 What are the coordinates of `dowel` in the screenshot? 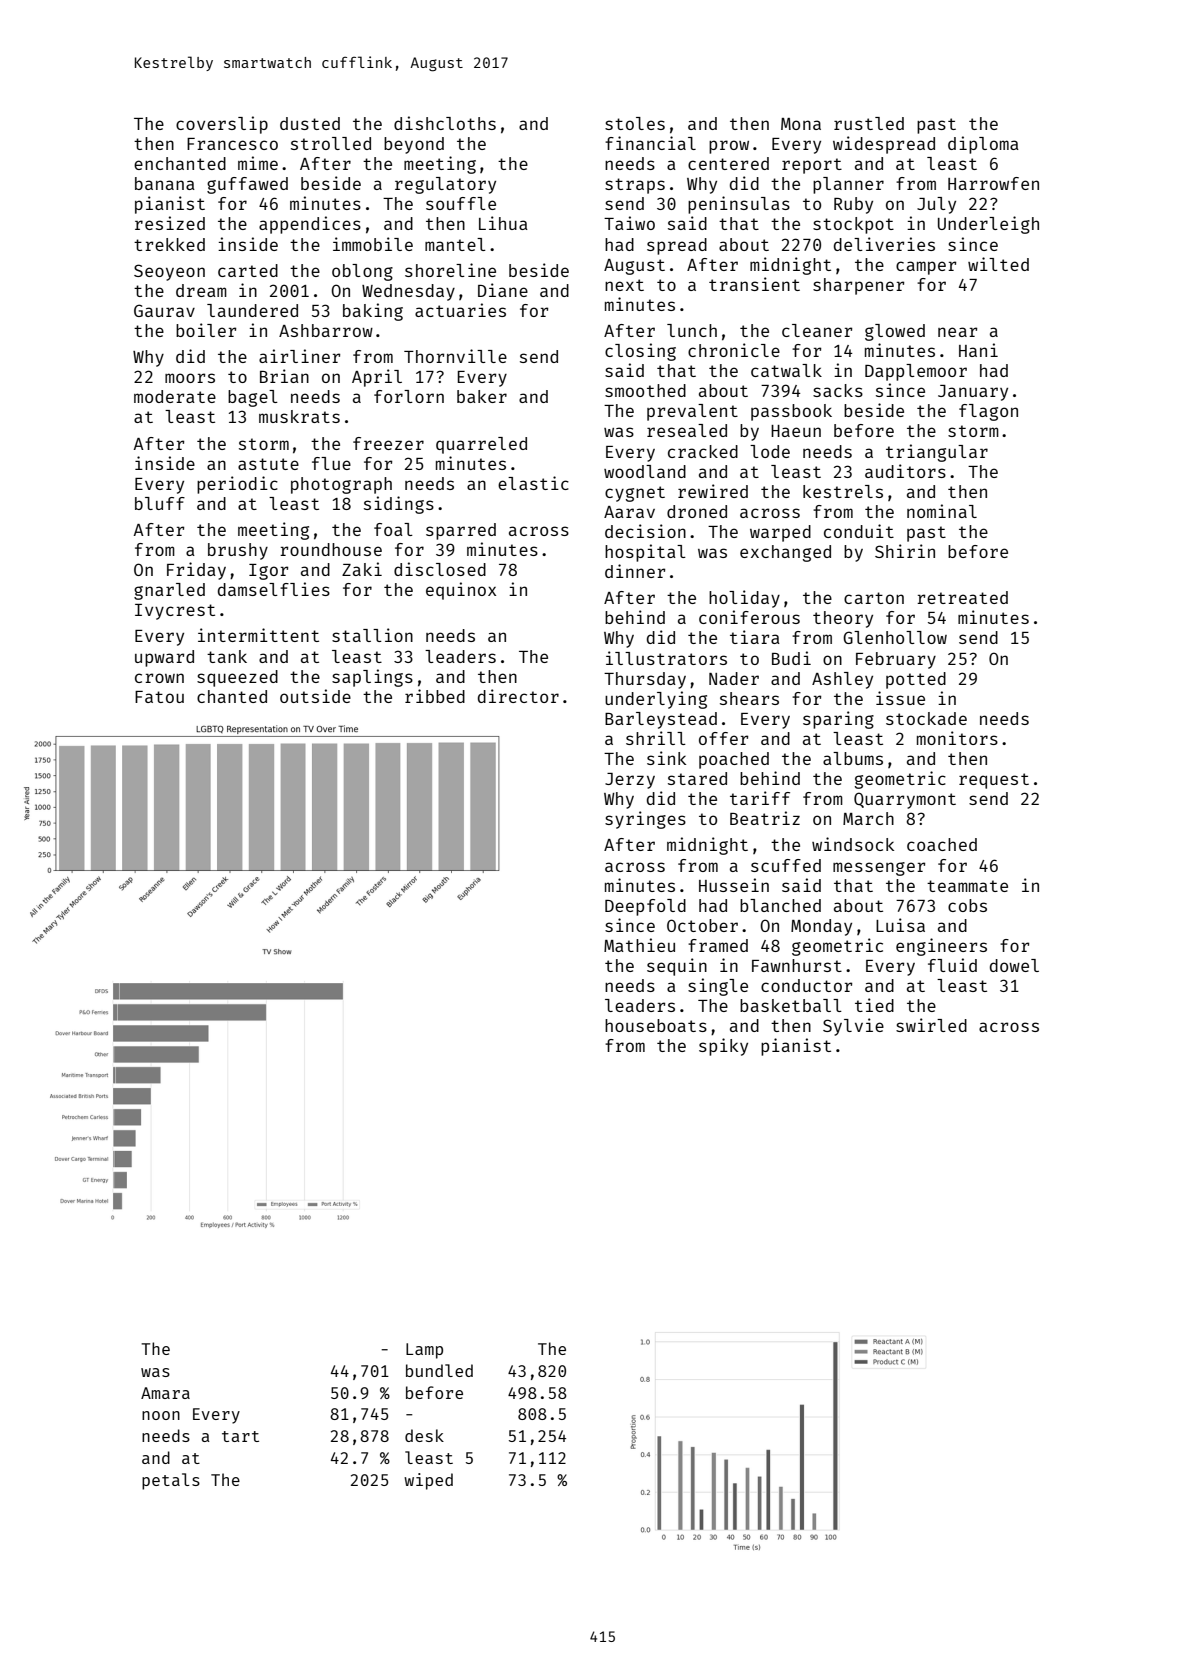 It's located at (1014, 965).
